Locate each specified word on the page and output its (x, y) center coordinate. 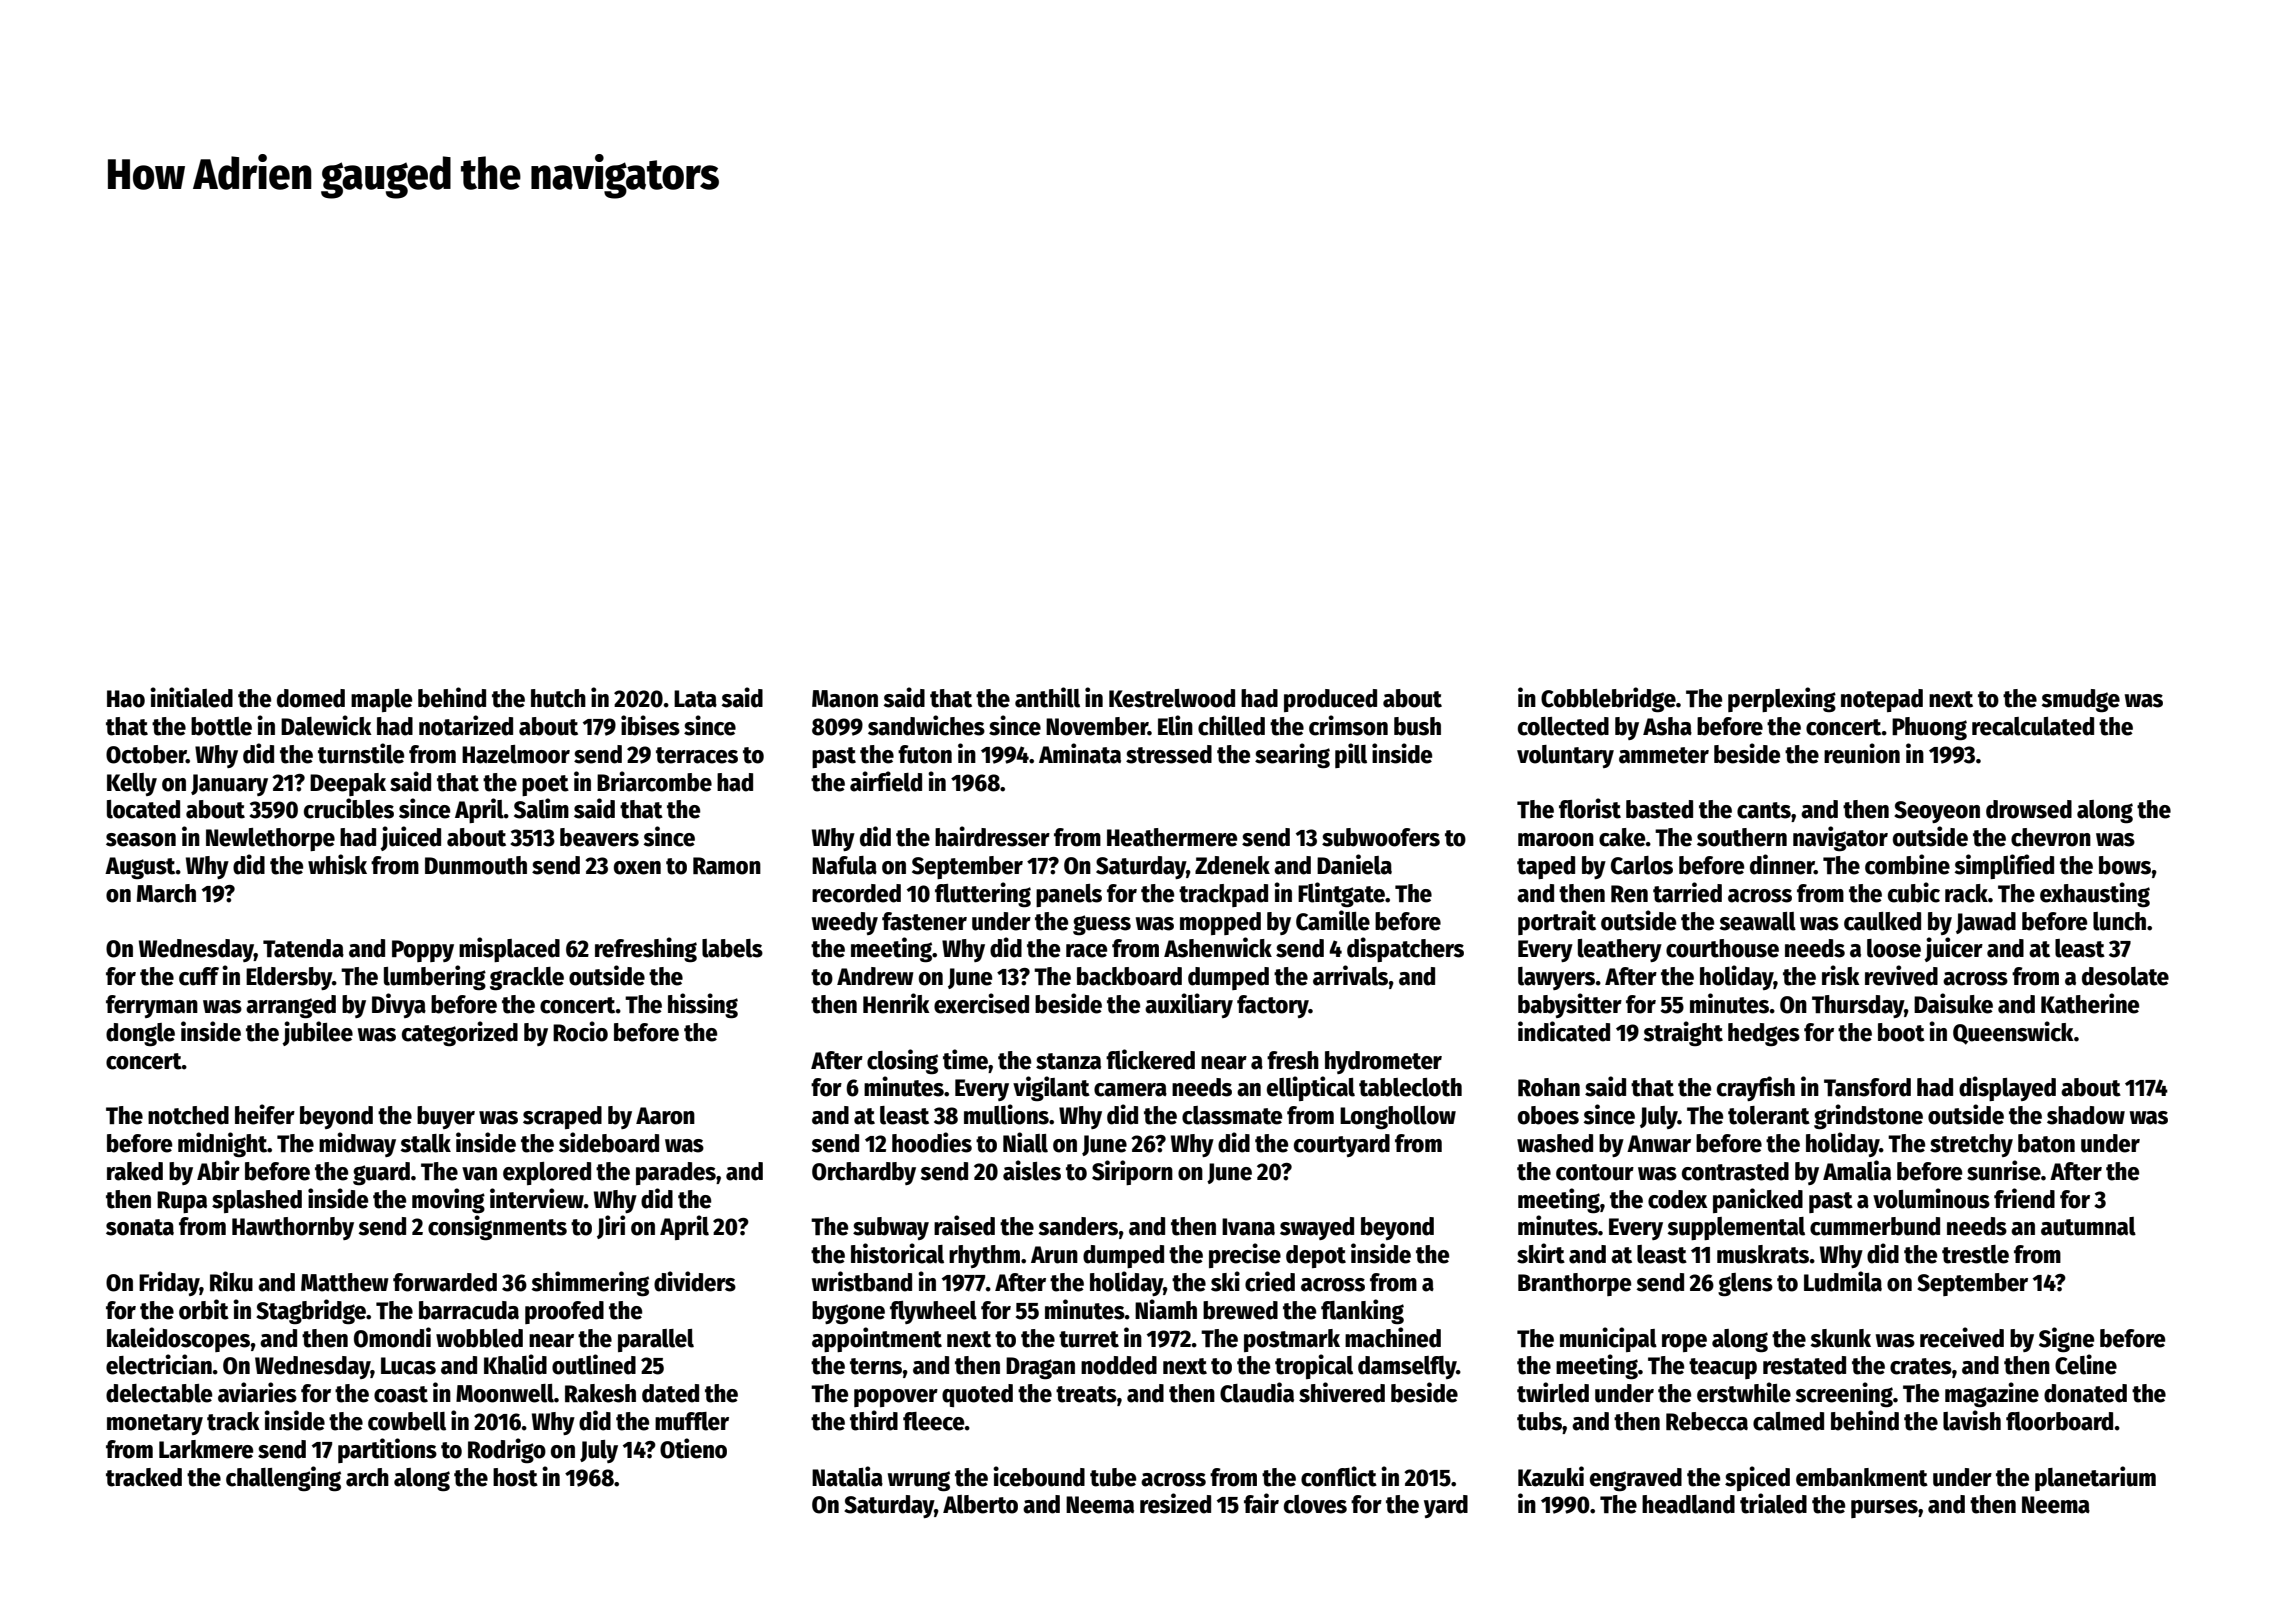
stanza (1068, 1061)
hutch (558, 698)
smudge (2080, 701)
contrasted (1735, 1171)
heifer (265, 1114)
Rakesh (600, 1393)
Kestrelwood (1172, 698)
